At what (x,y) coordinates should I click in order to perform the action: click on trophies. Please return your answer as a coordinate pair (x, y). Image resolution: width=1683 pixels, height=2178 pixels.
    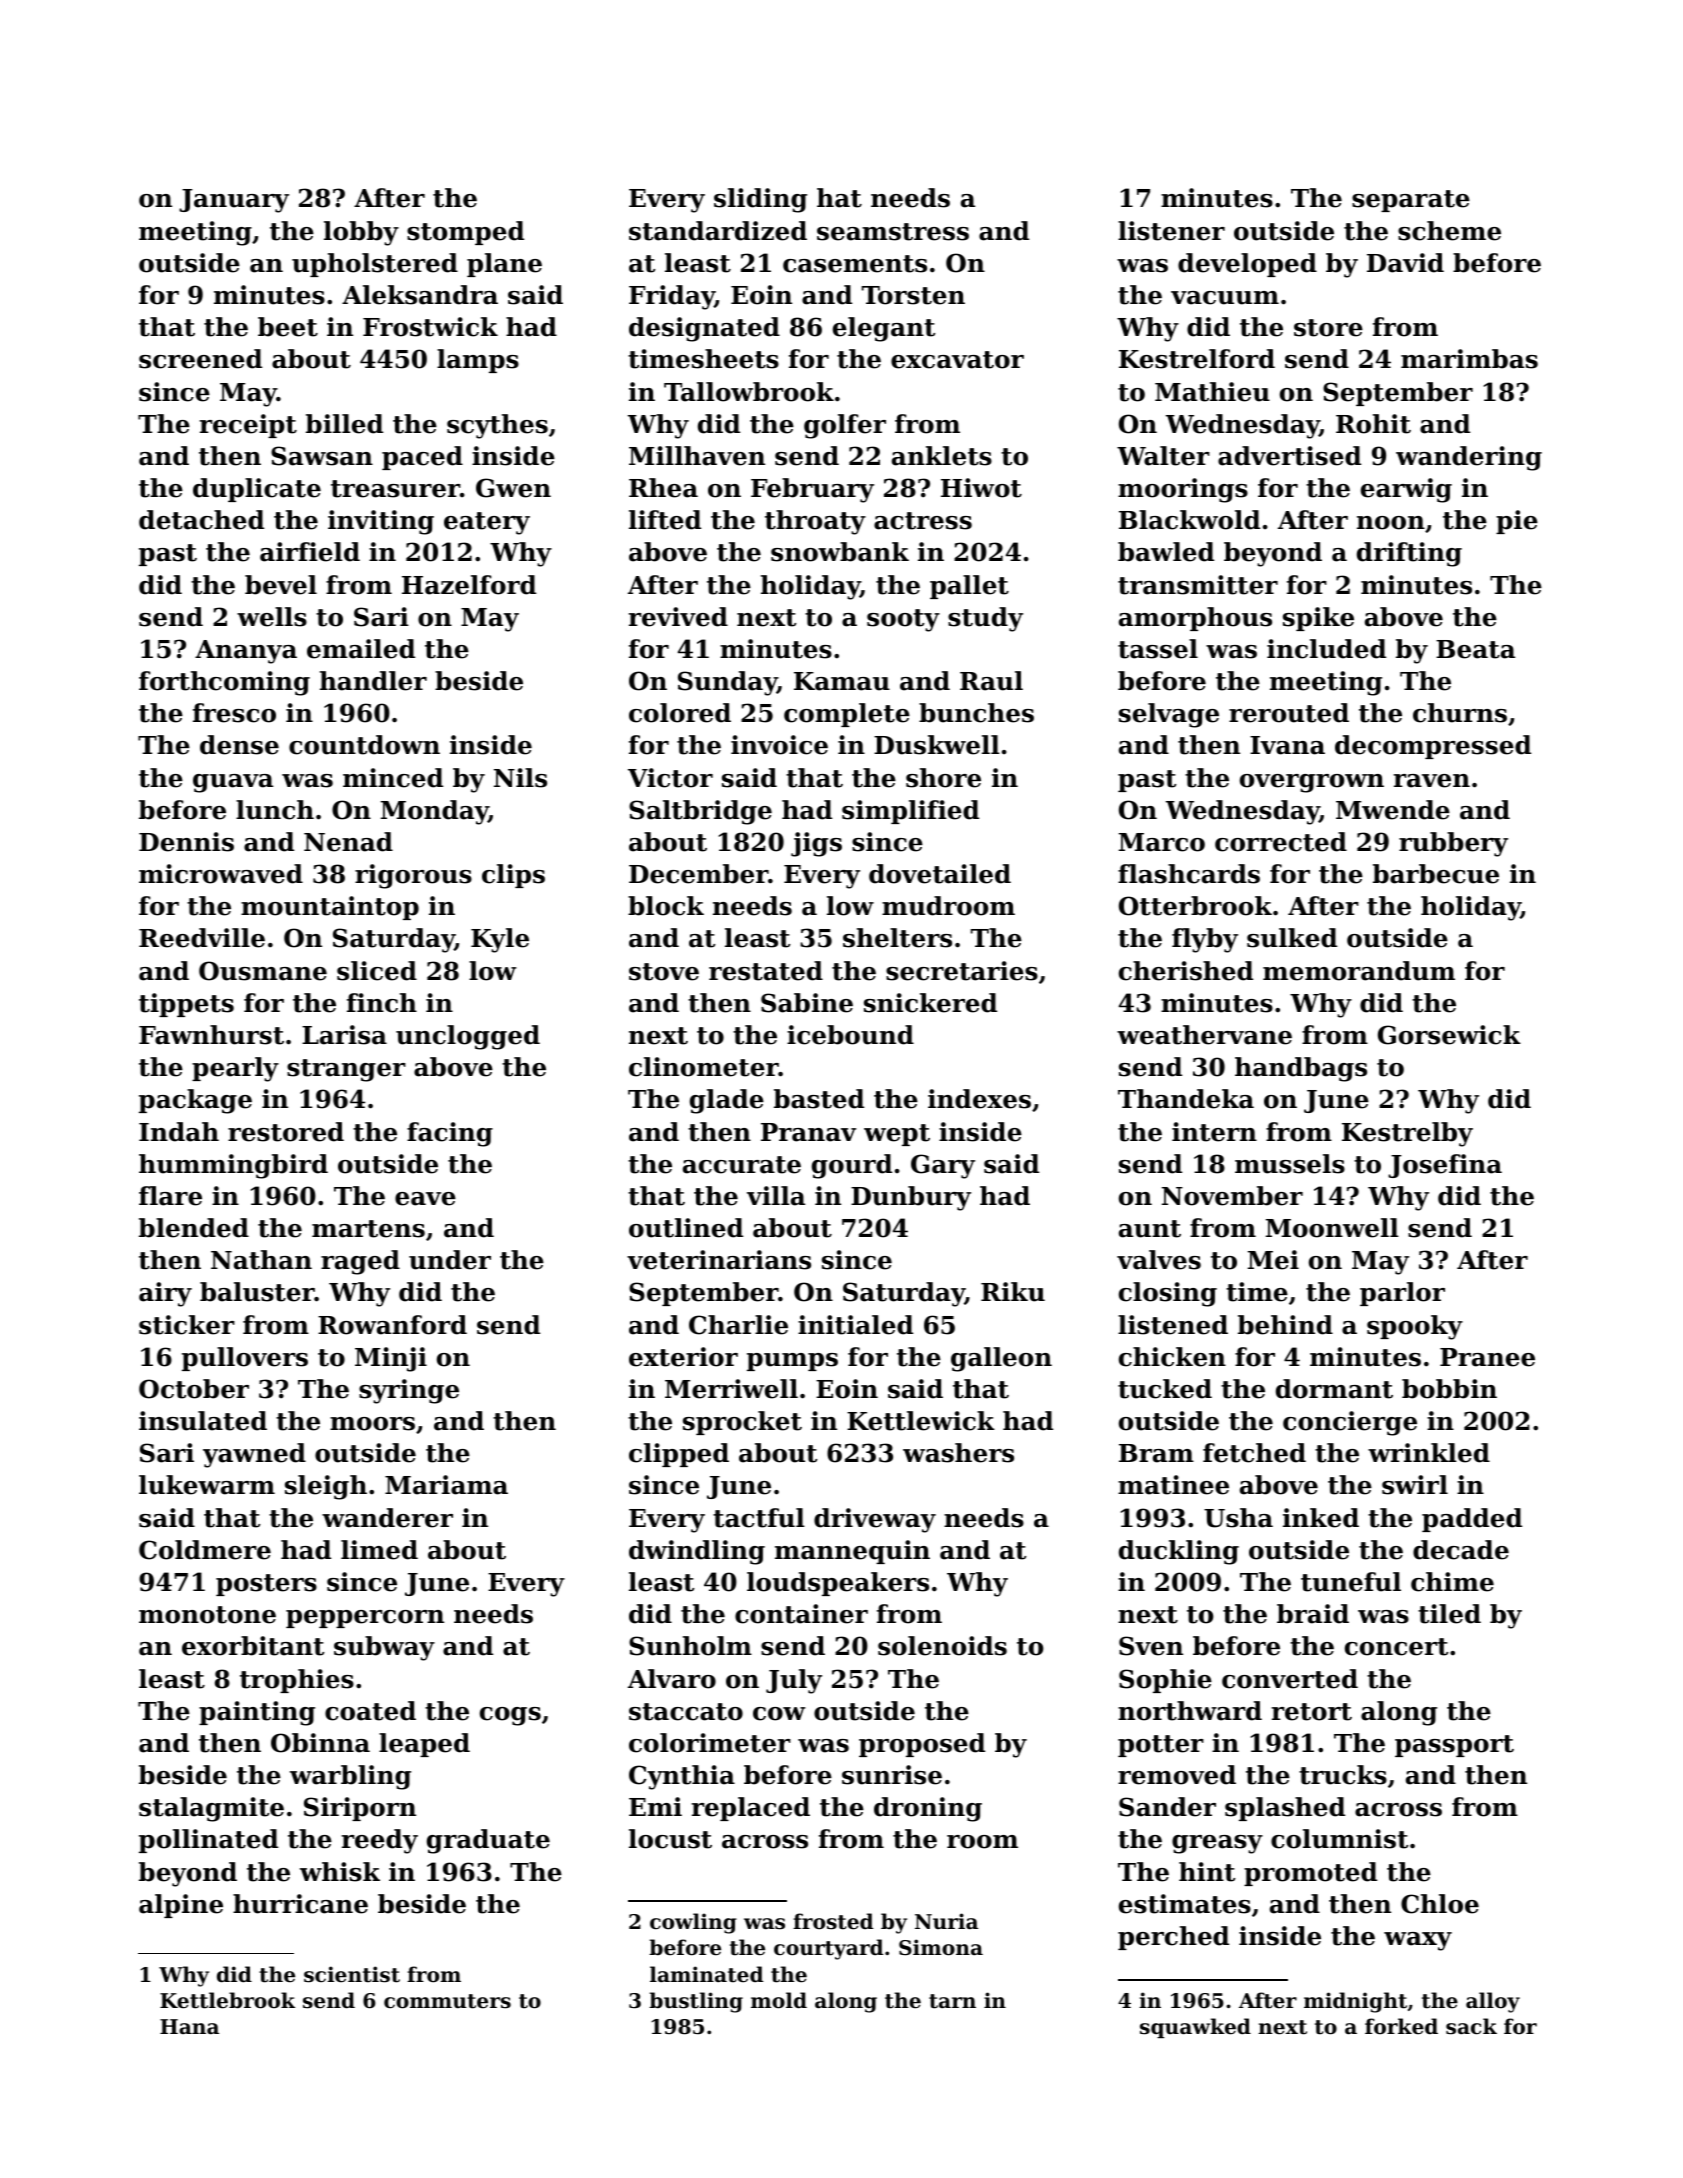
    Looking at the image, I should click on (297, 1681).
